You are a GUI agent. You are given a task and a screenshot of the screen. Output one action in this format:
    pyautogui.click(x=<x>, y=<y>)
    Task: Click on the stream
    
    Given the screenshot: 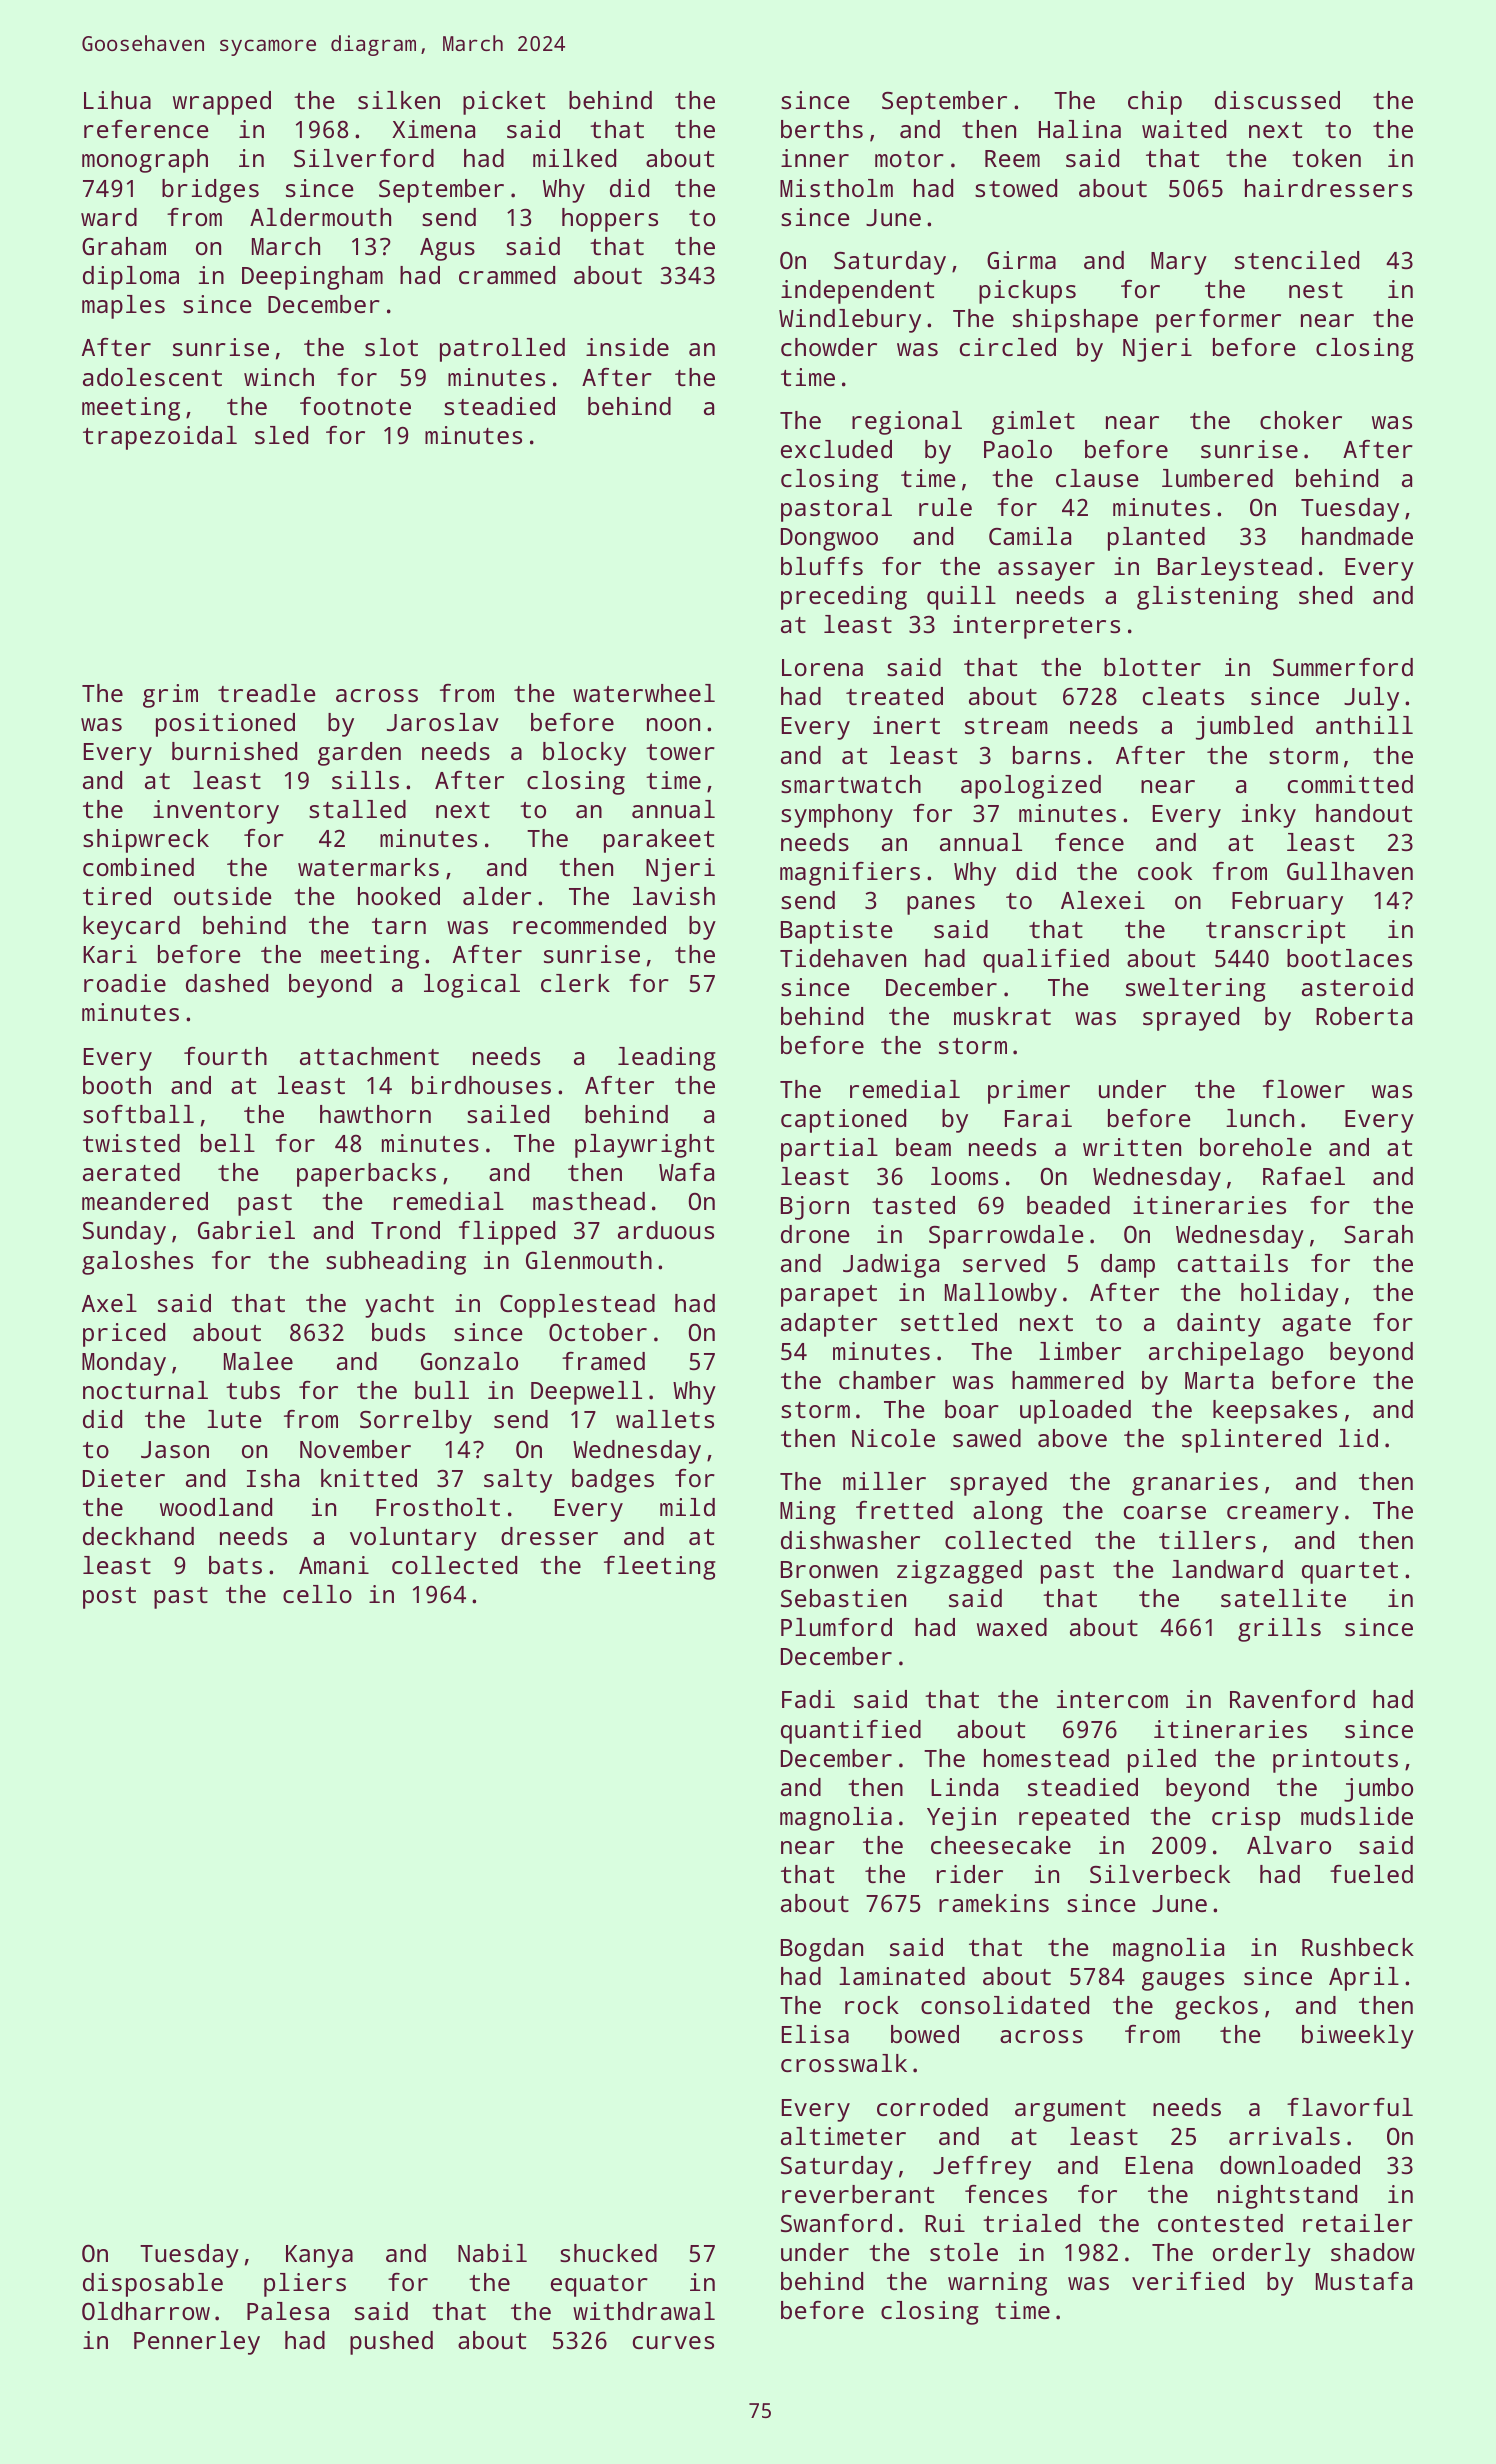 What is the action you would take?
    pyautogui.click(x=1006, y=726)
